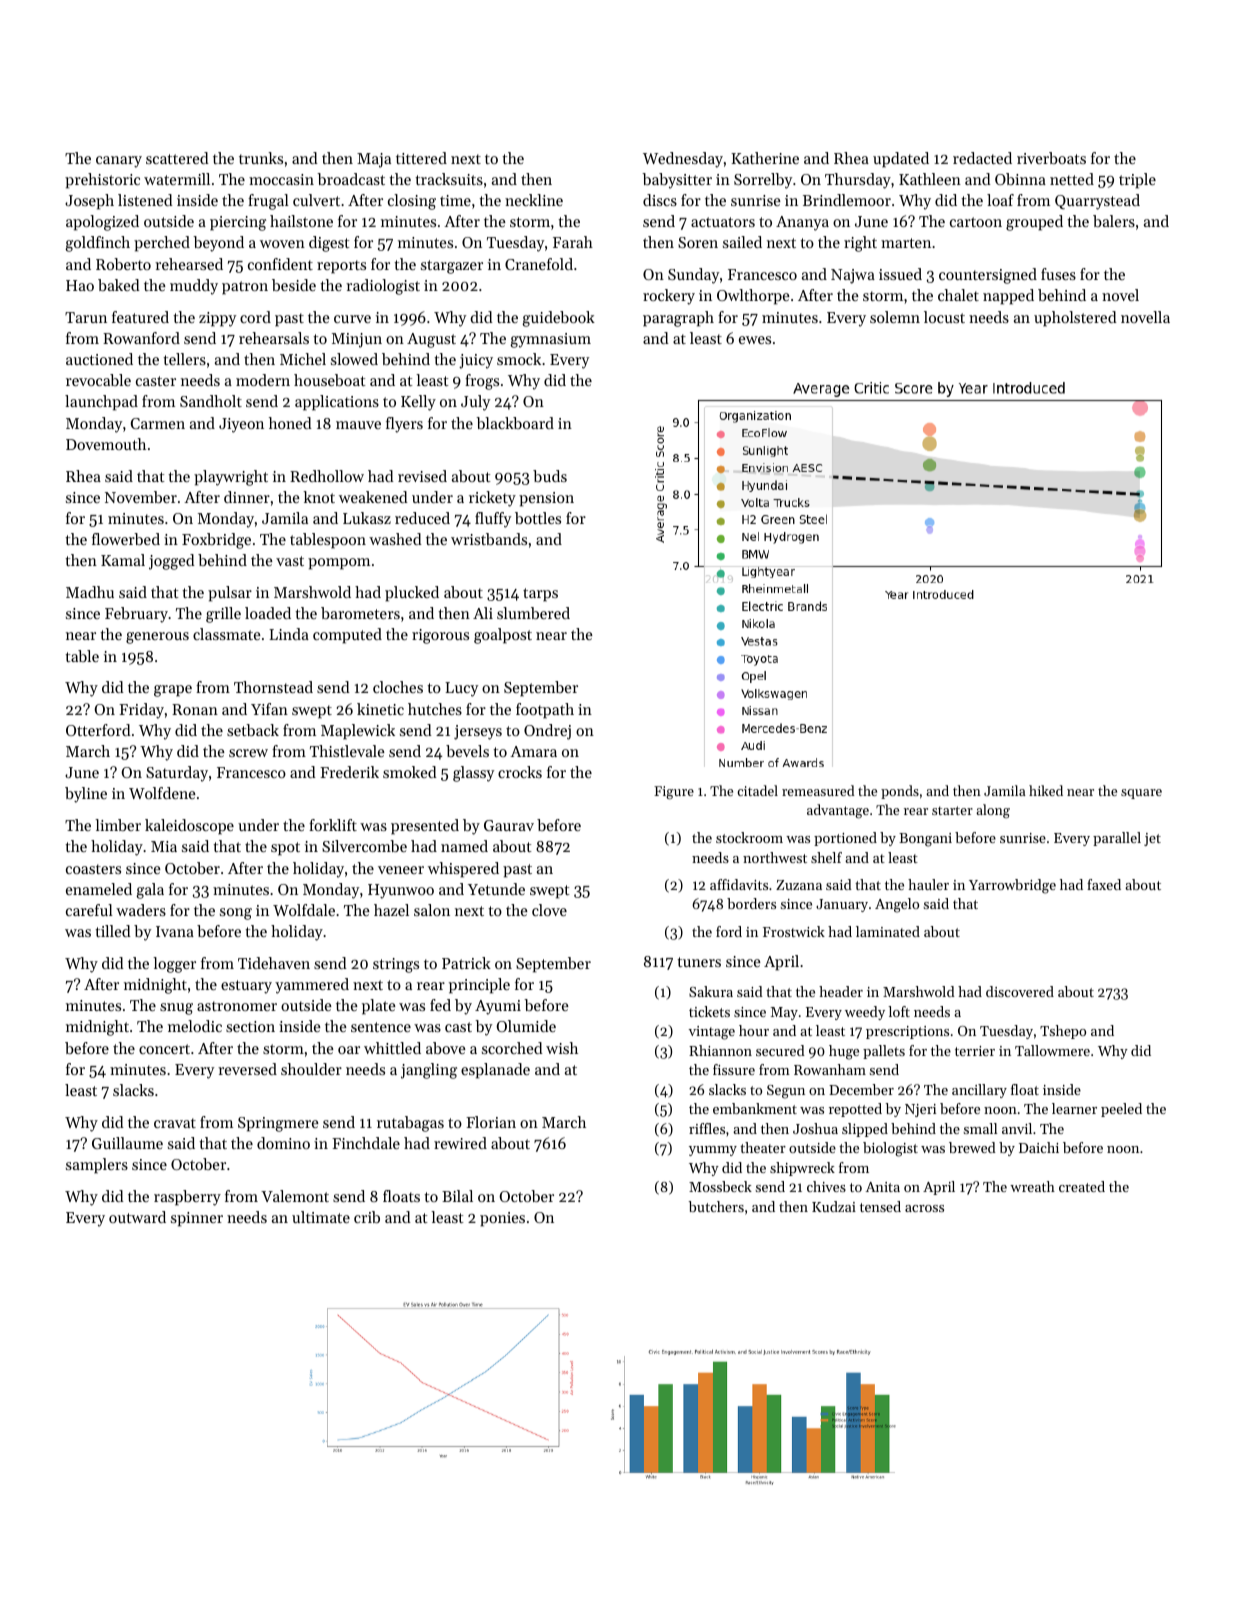  What do you see at coordinates (1046, 790) in the screenshot?
I see `hiked` at bounding box center [1046, 790].
